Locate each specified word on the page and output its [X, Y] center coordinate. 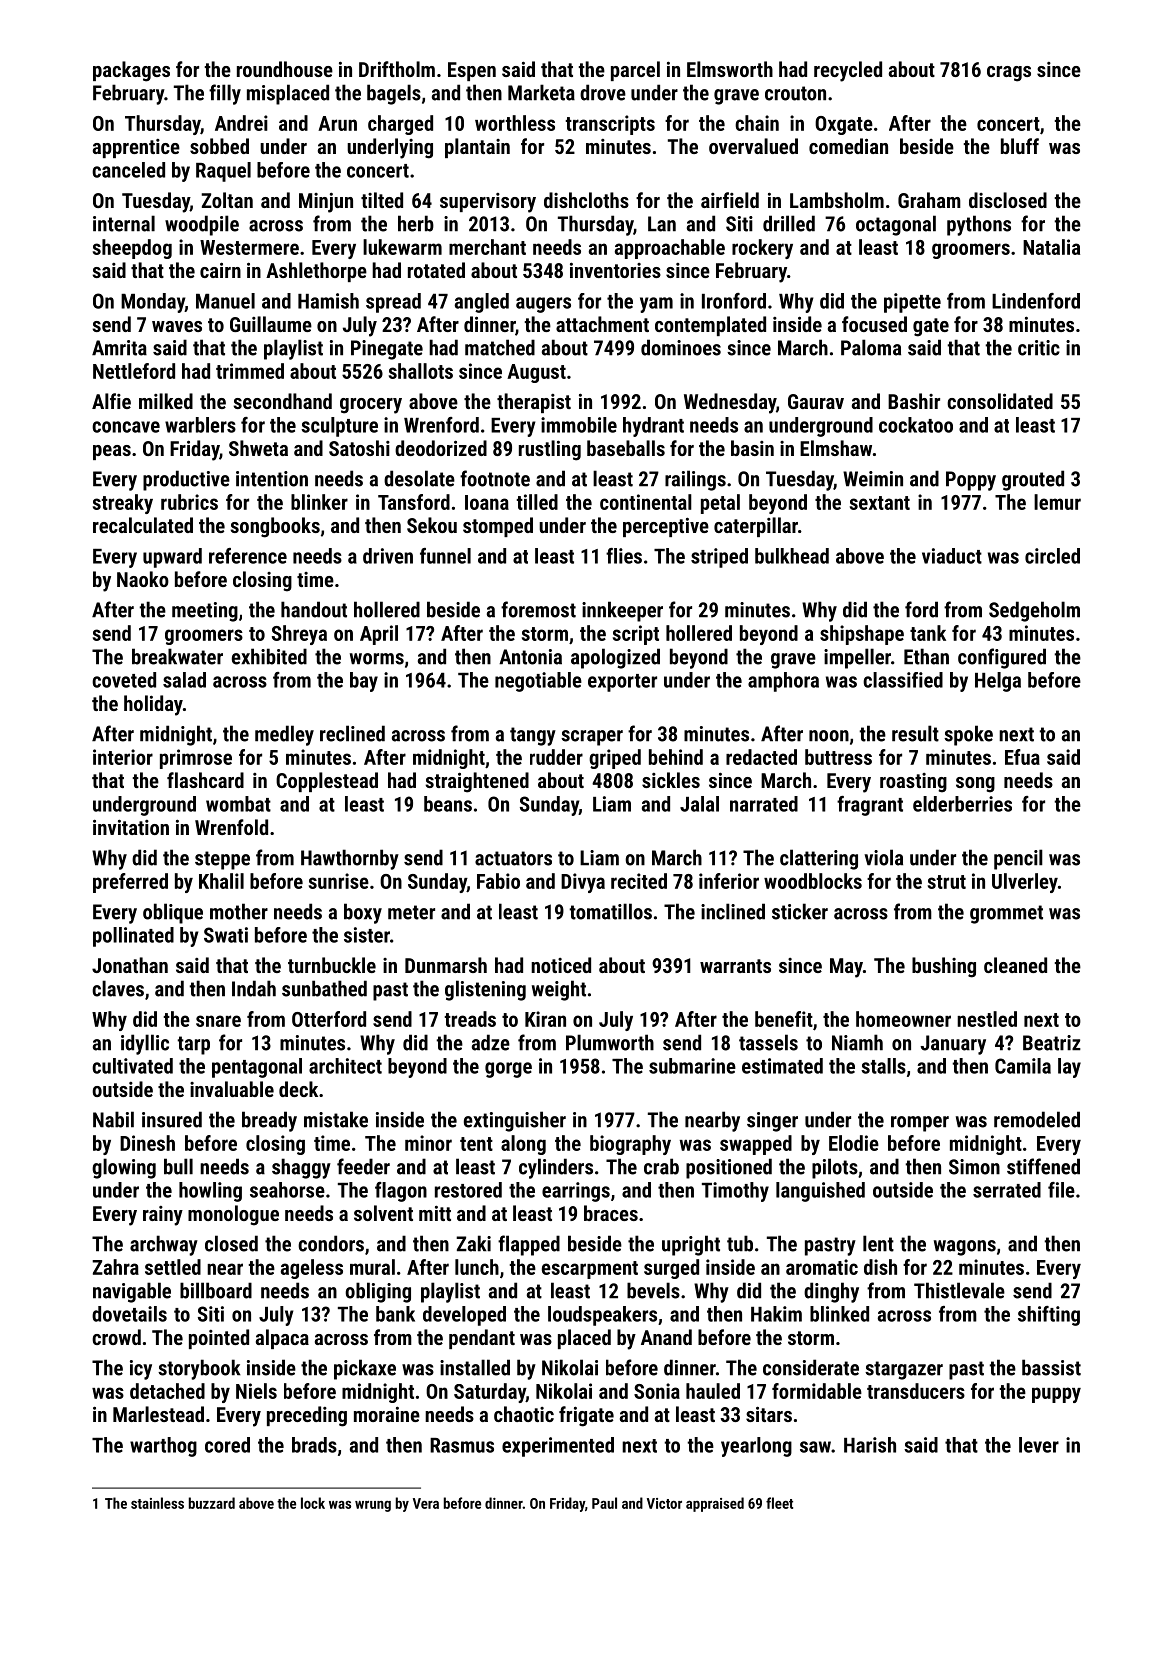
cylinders [556, 1168]
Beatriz [1052, 1043]
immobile [579, 425]
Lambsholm [837, 200]
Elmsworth [730, 69]
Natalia [1051, 247]
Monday [153, 303]
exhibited [269, 656]
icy [141, 1370]
